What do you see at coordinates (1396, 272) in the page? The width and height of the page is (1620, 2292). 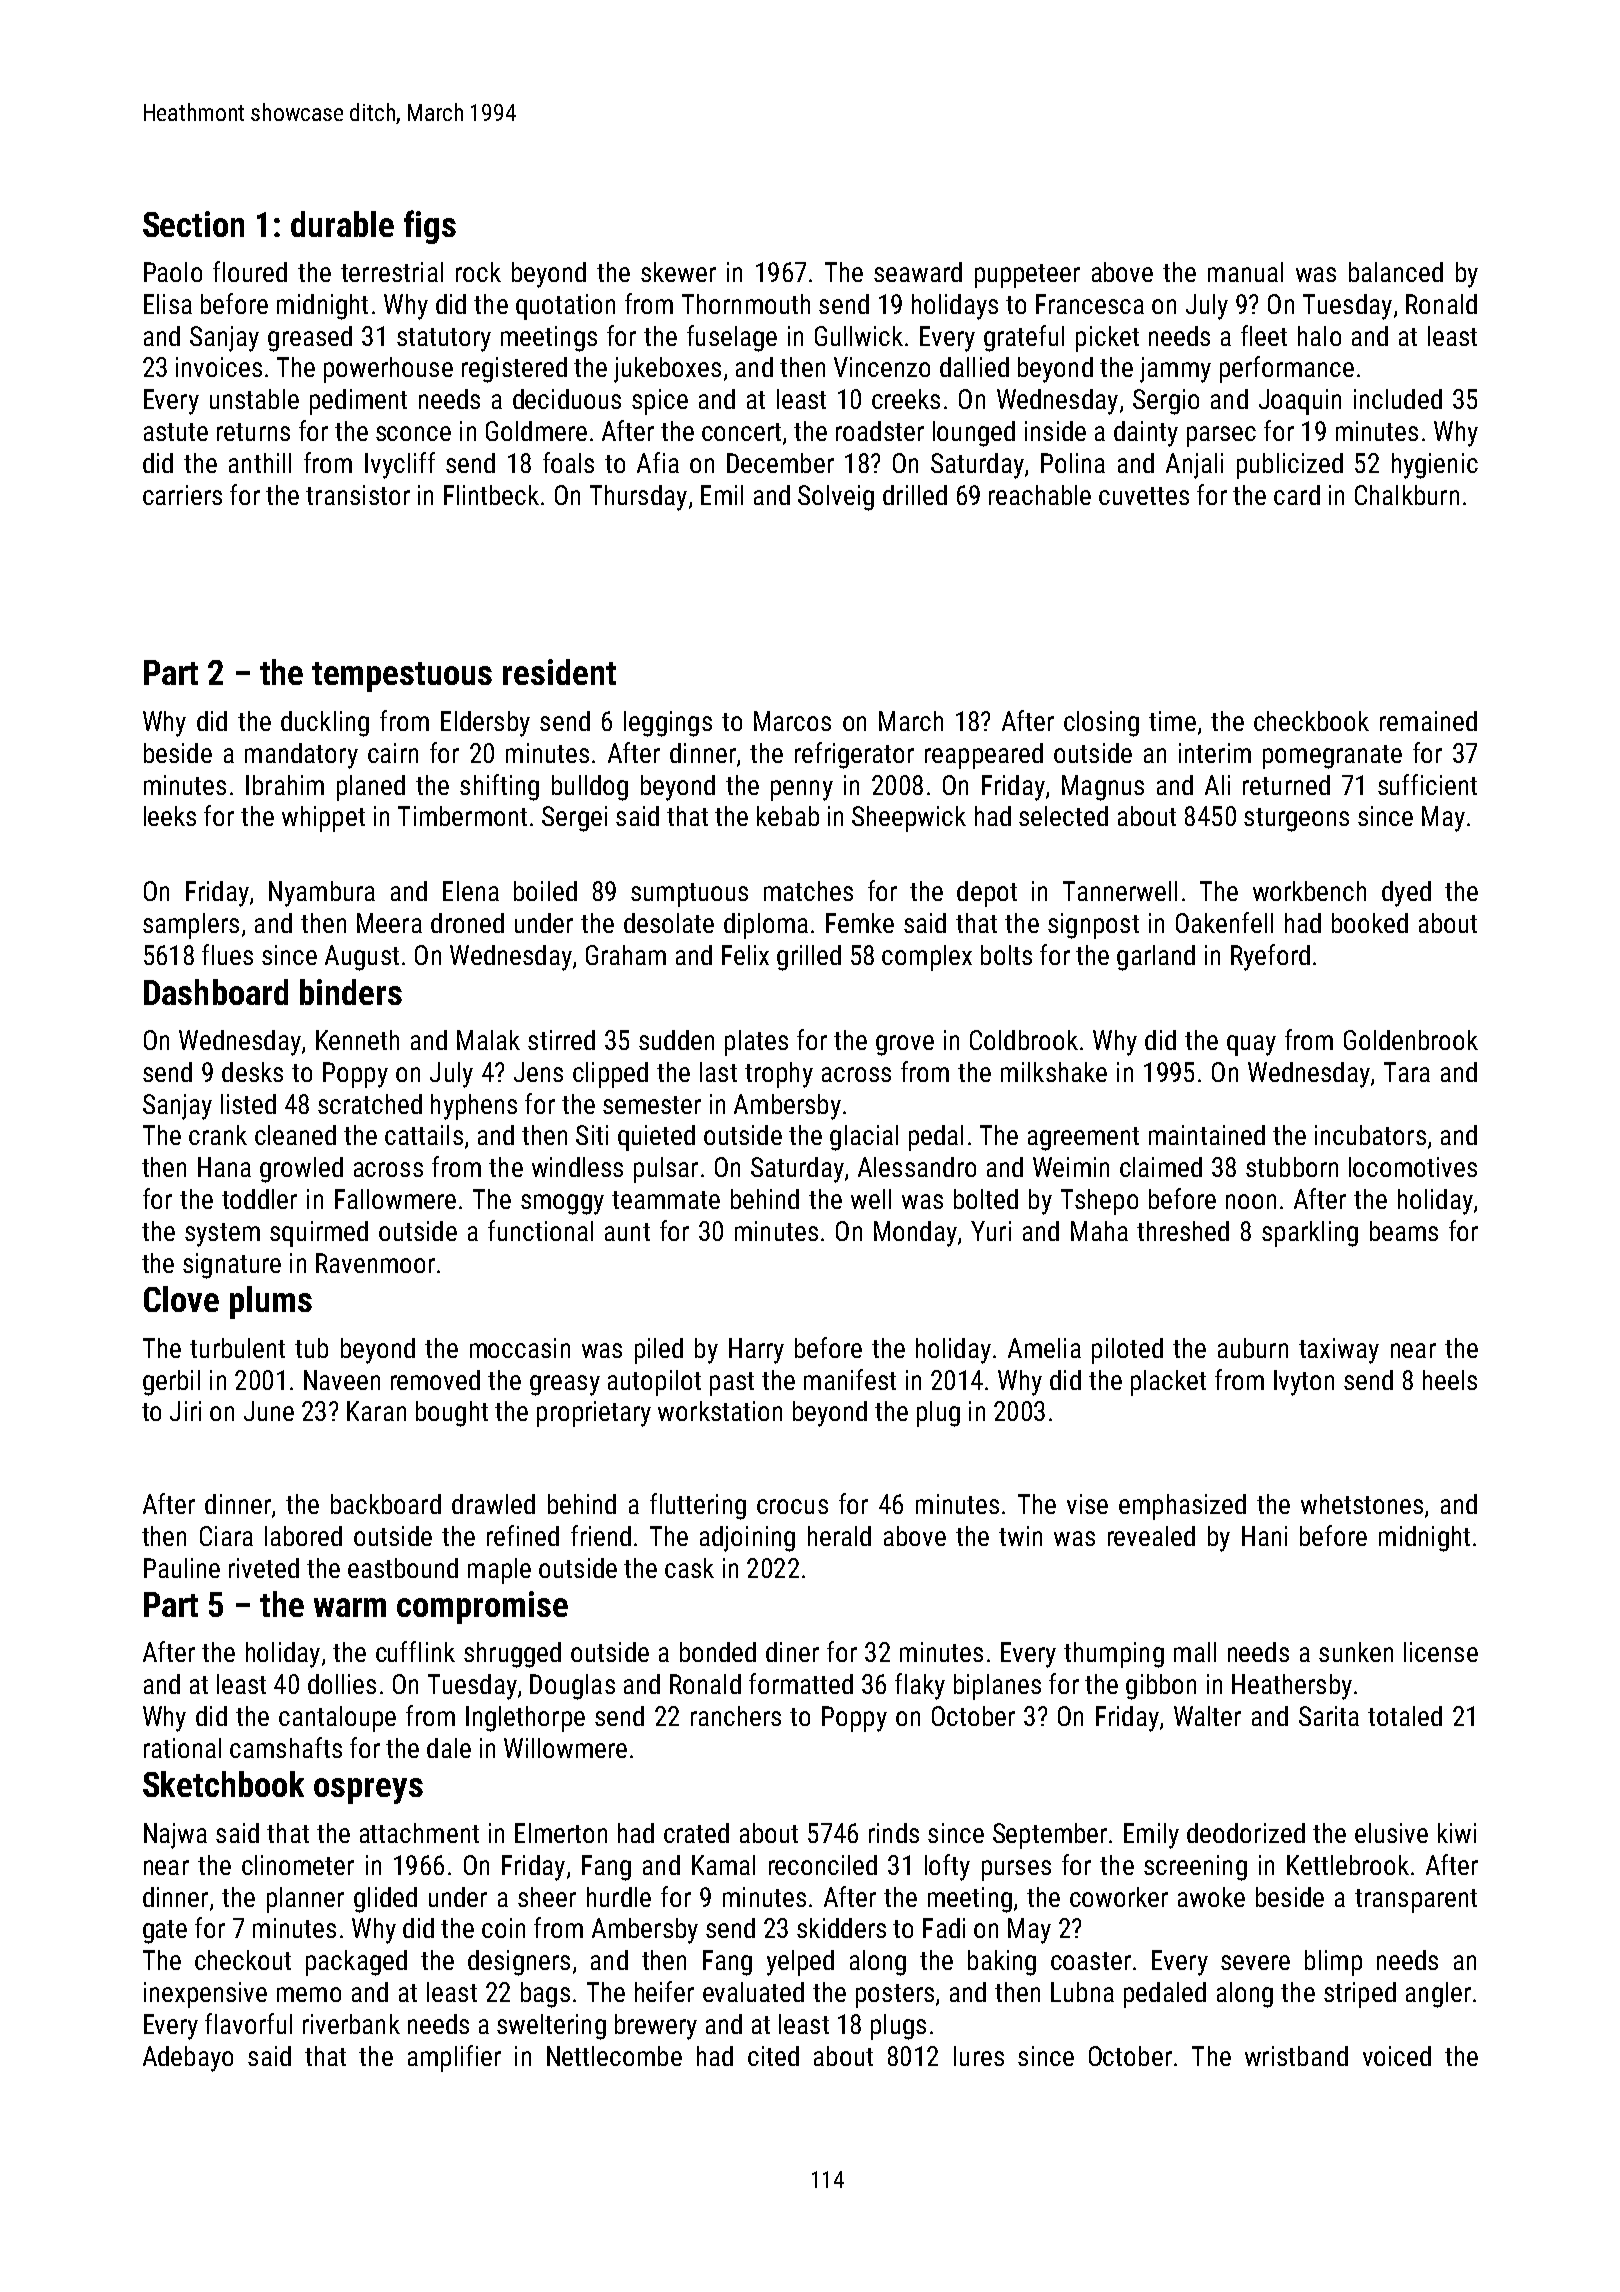 I see `balanced` at bounding box center [1396, 272].
